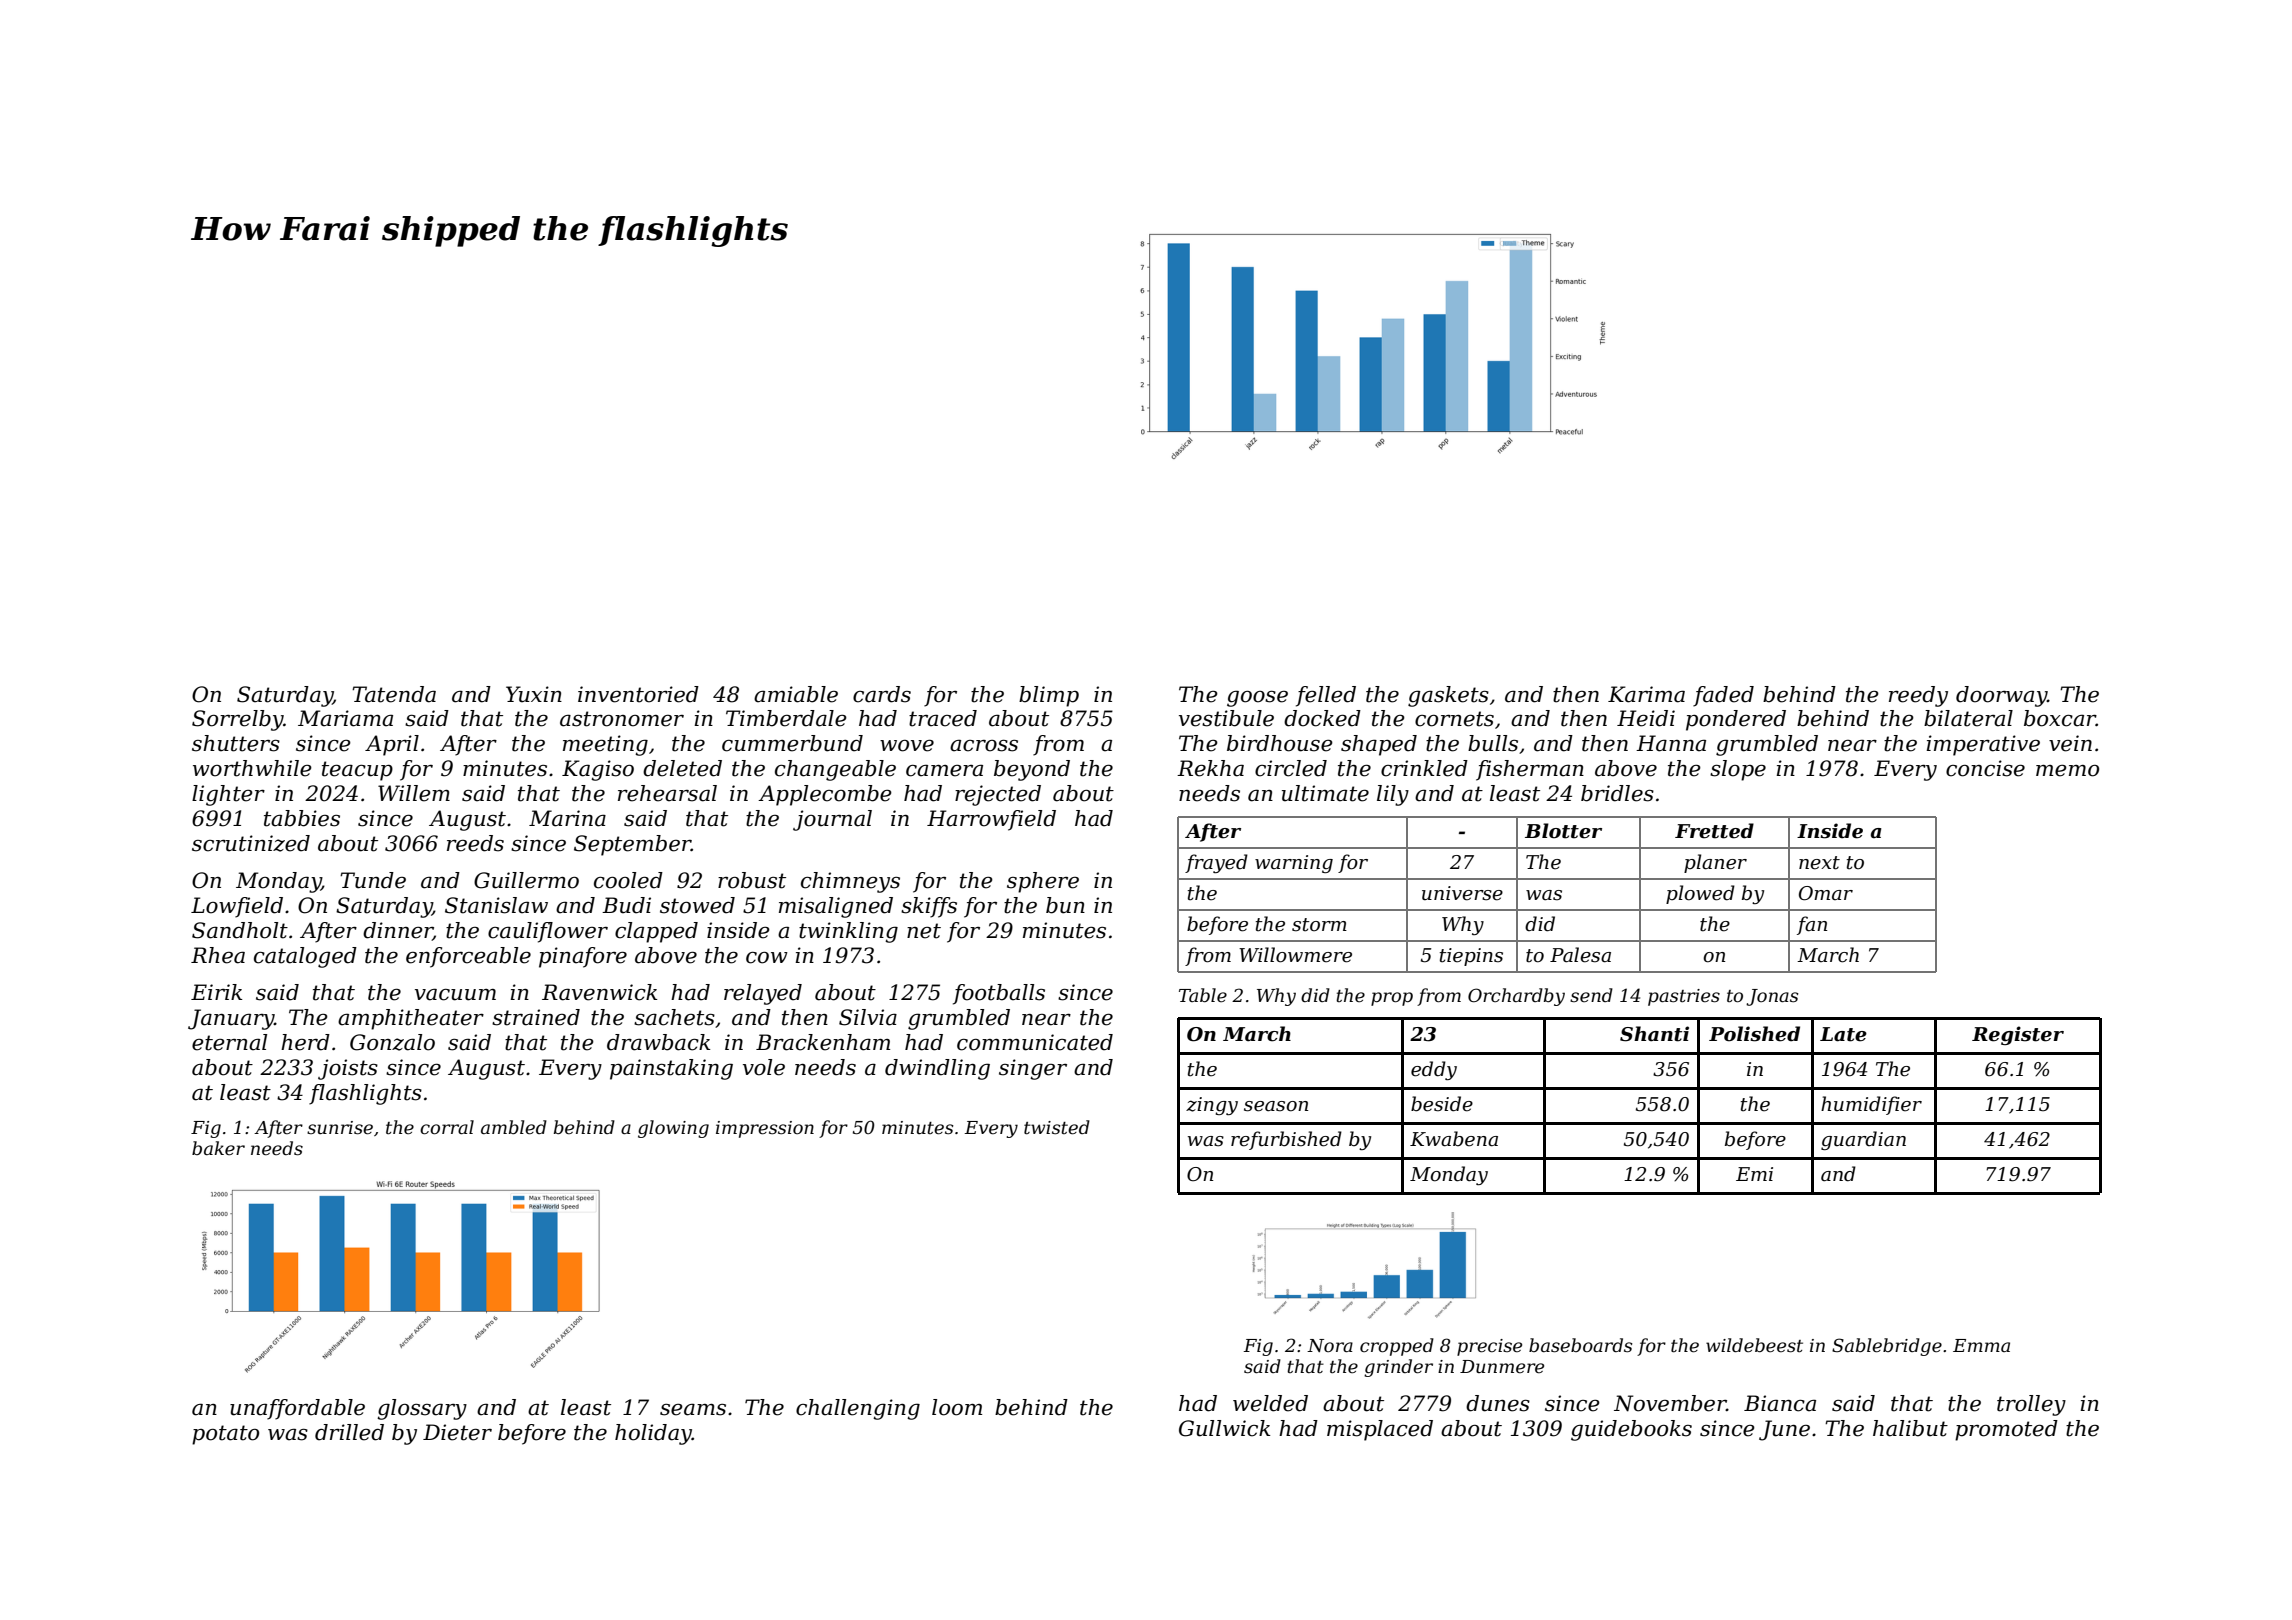  What do you see at coordinates (228, 795) in the screenshot?
I see `lighter` at bounding box center [228, 795].
